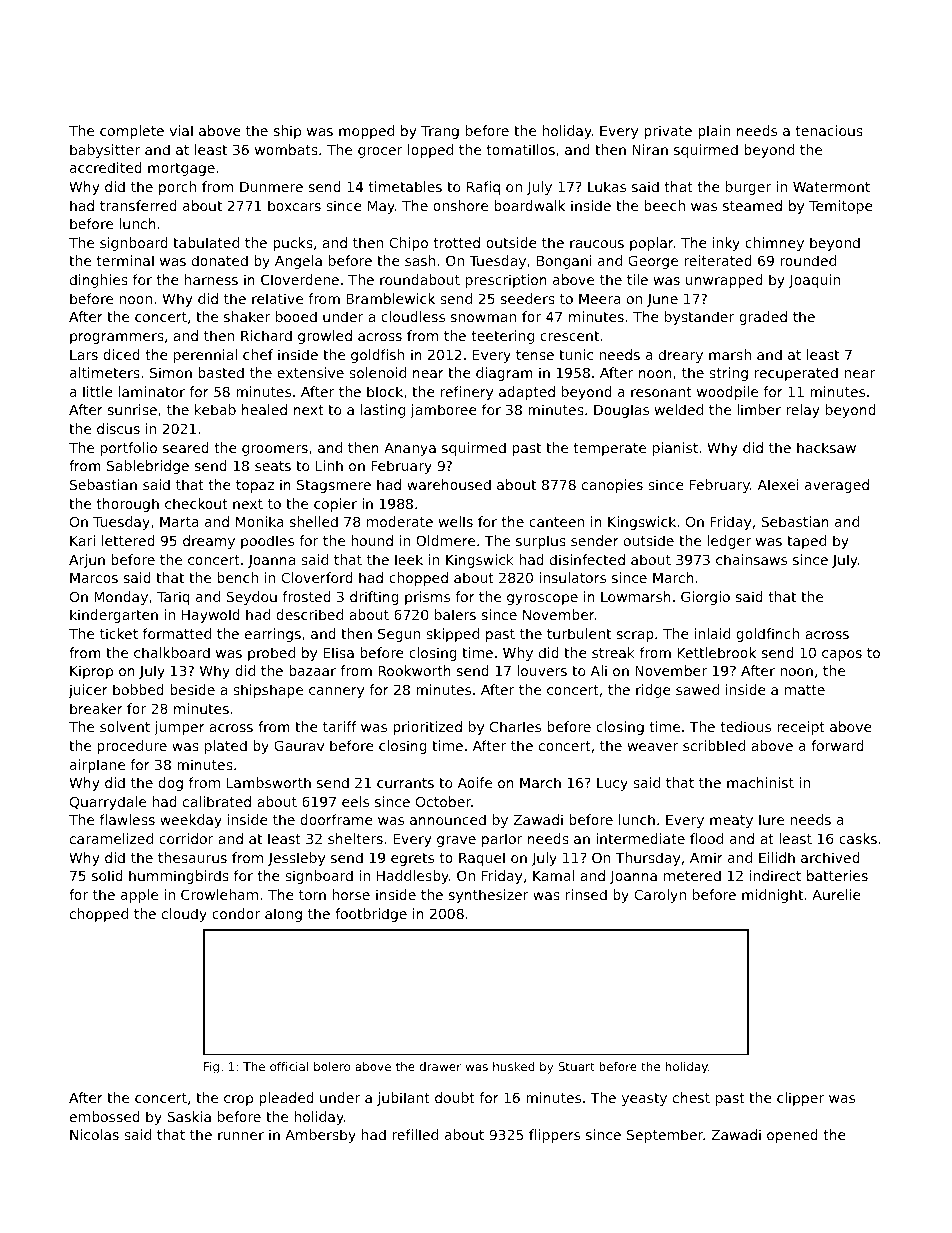 Image resolution: width=952 pixels, height=1233 pixels. What do you see at coordinates (125, 260) in the screenshot?
I see `terminal` at bounding box center [125, 260].
